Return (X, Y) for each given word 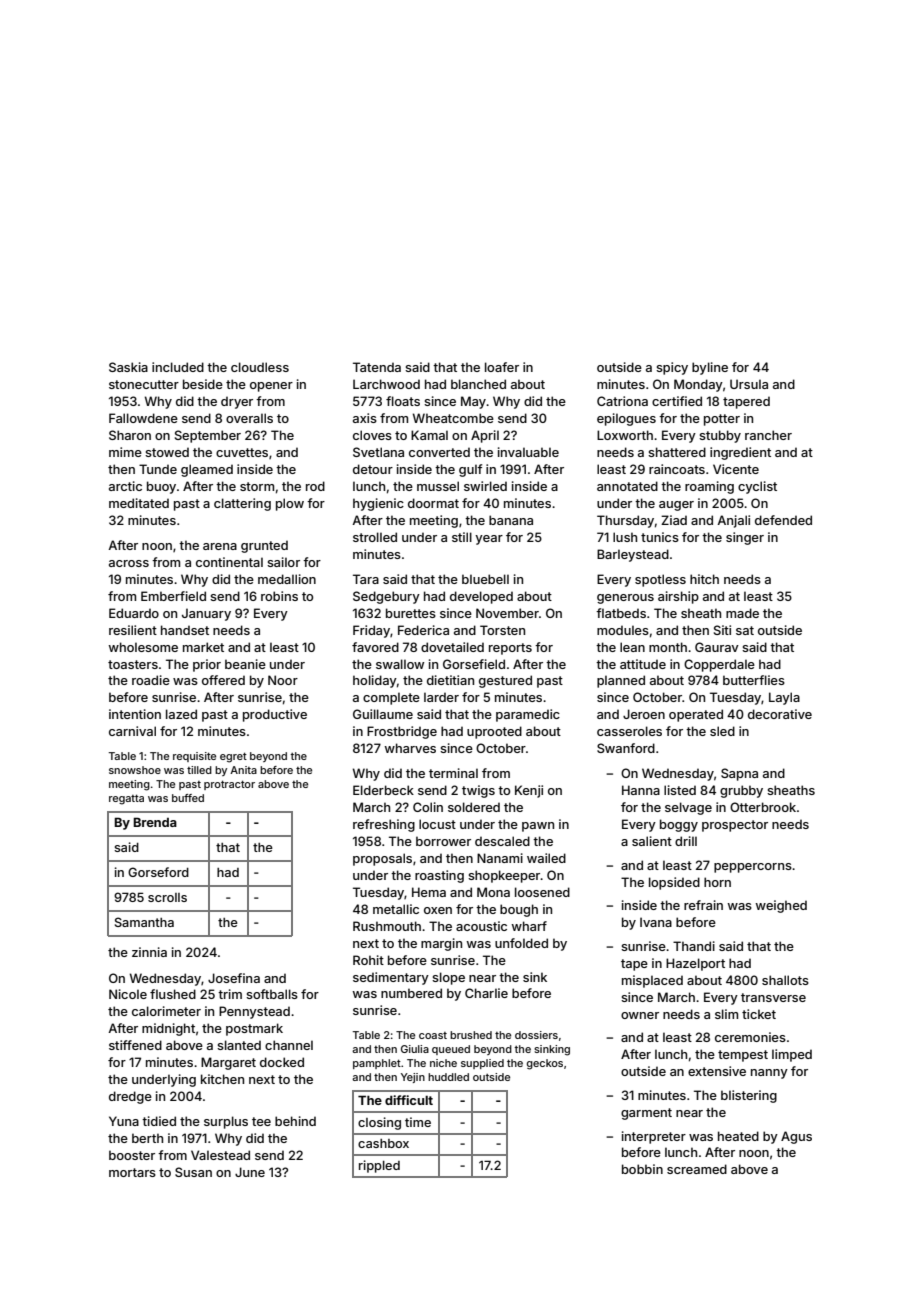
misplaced (652, 981)
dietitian (450, 680)
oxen (438, 910)
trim (230, 994)
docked (282, 1062)
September (208, 436)
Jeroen (644, 714)
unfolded (521, 943)
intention (135, 714)
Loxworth (625, 435)
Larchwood (386, 384)
